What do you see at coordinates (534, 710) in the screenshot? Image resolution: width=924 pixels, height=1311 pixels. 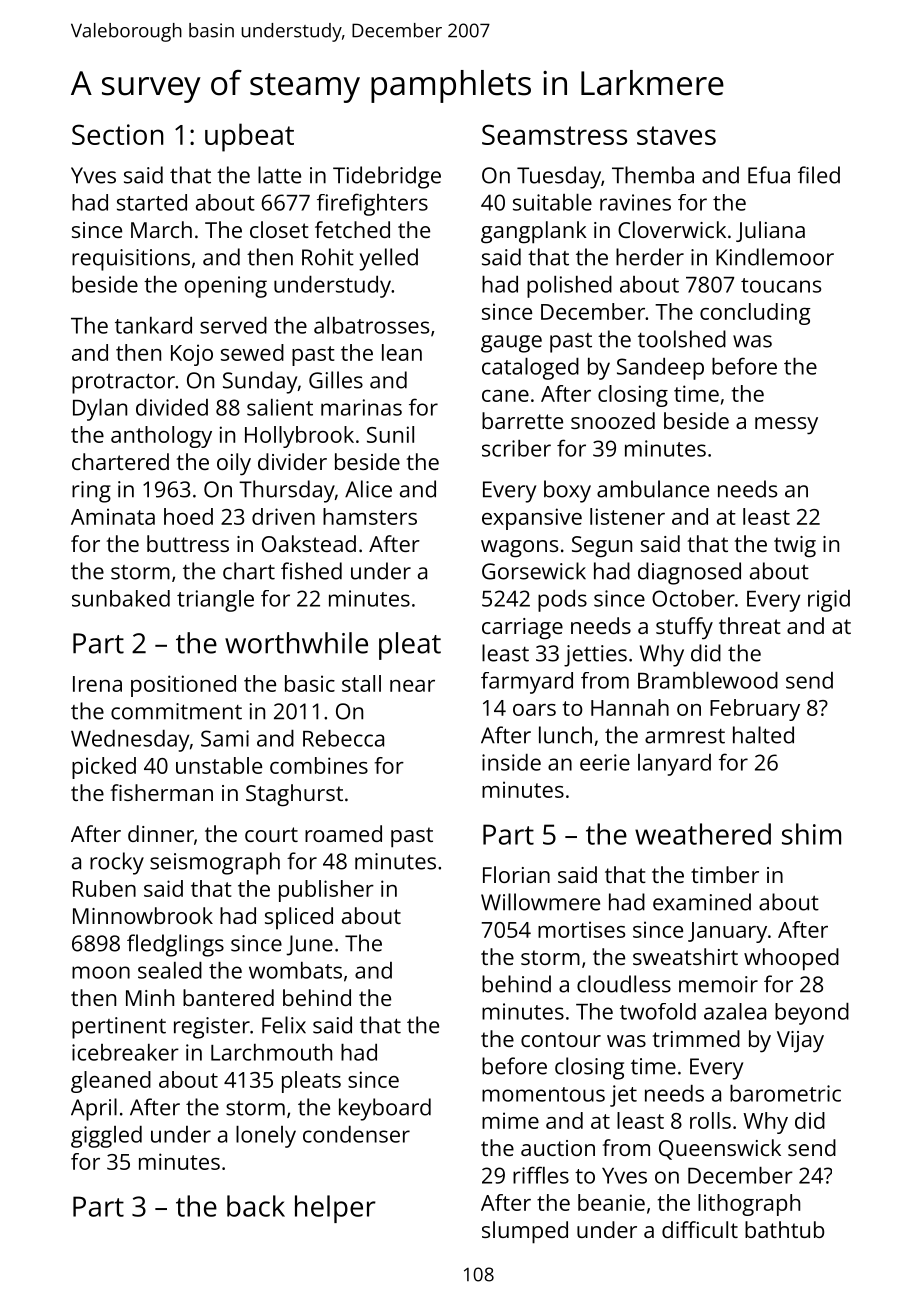 I see `oars` at bounding box center [534, 710].
